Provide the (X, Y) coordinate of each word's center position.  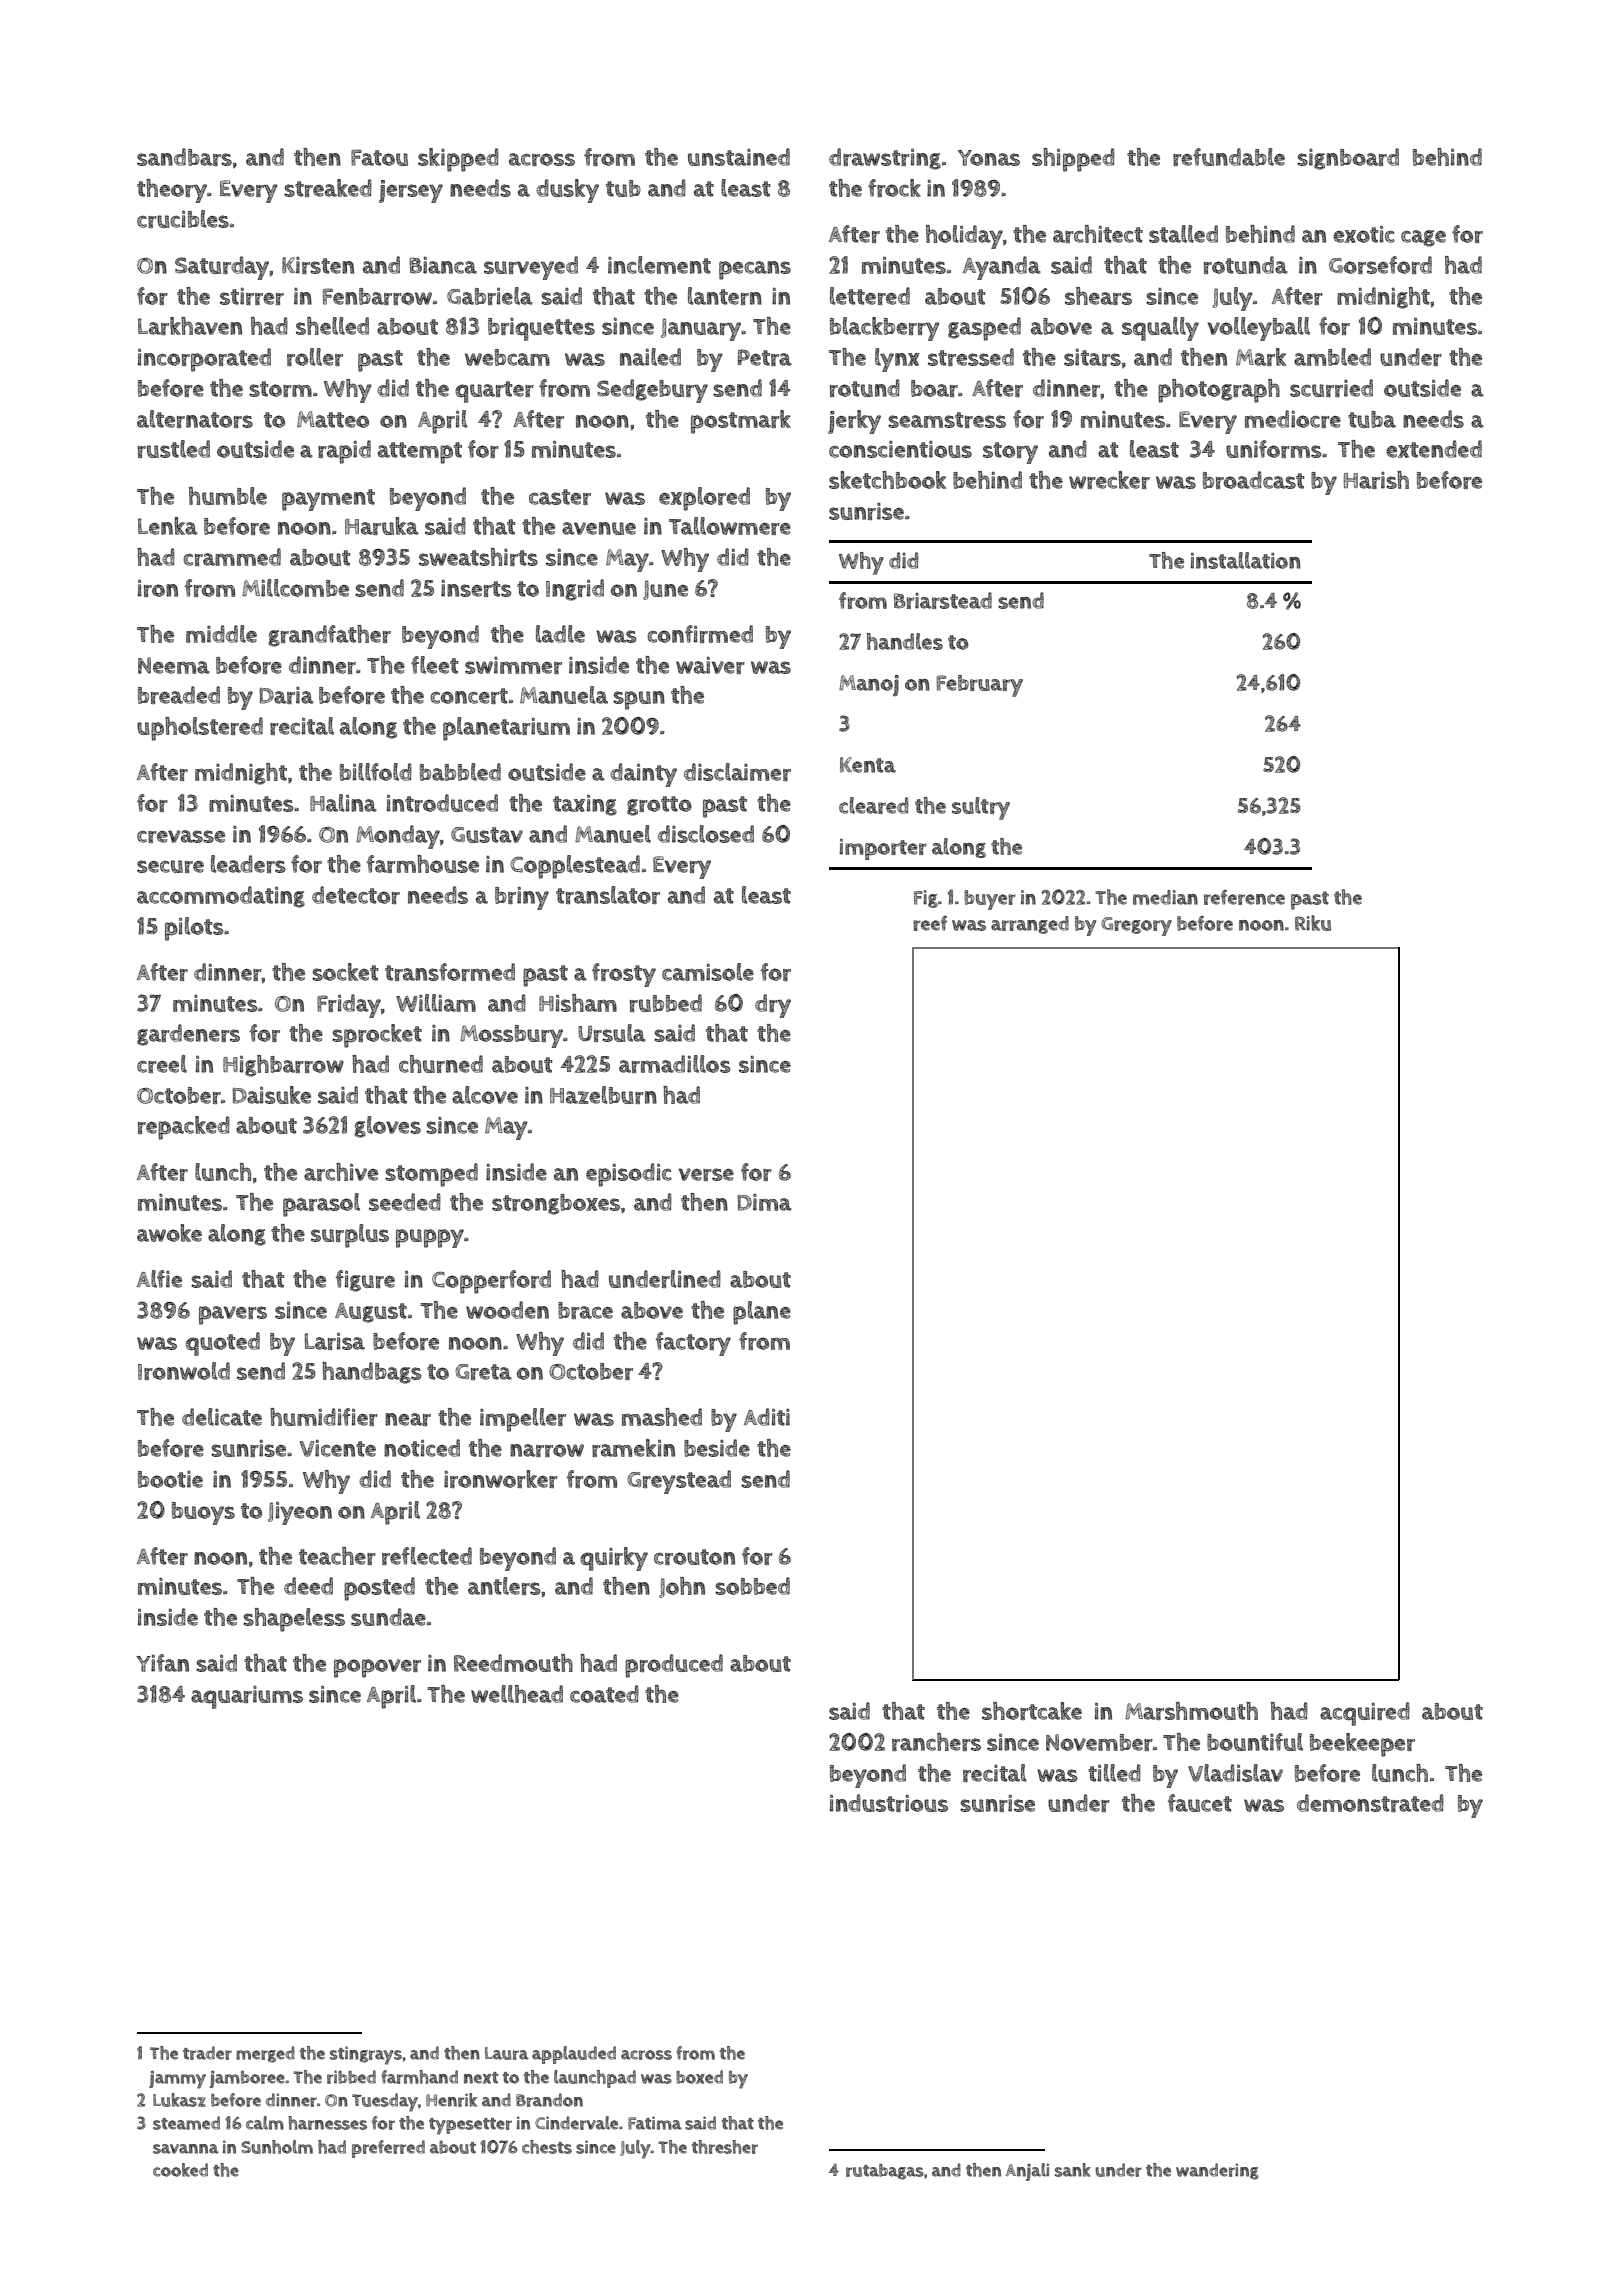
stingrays (366, 2055)
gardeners (188, 1035)
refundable (1229, 157)
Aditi (767, 1417)
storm (280, 389)
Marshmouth (1191, 1711)
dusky (567, 191)
